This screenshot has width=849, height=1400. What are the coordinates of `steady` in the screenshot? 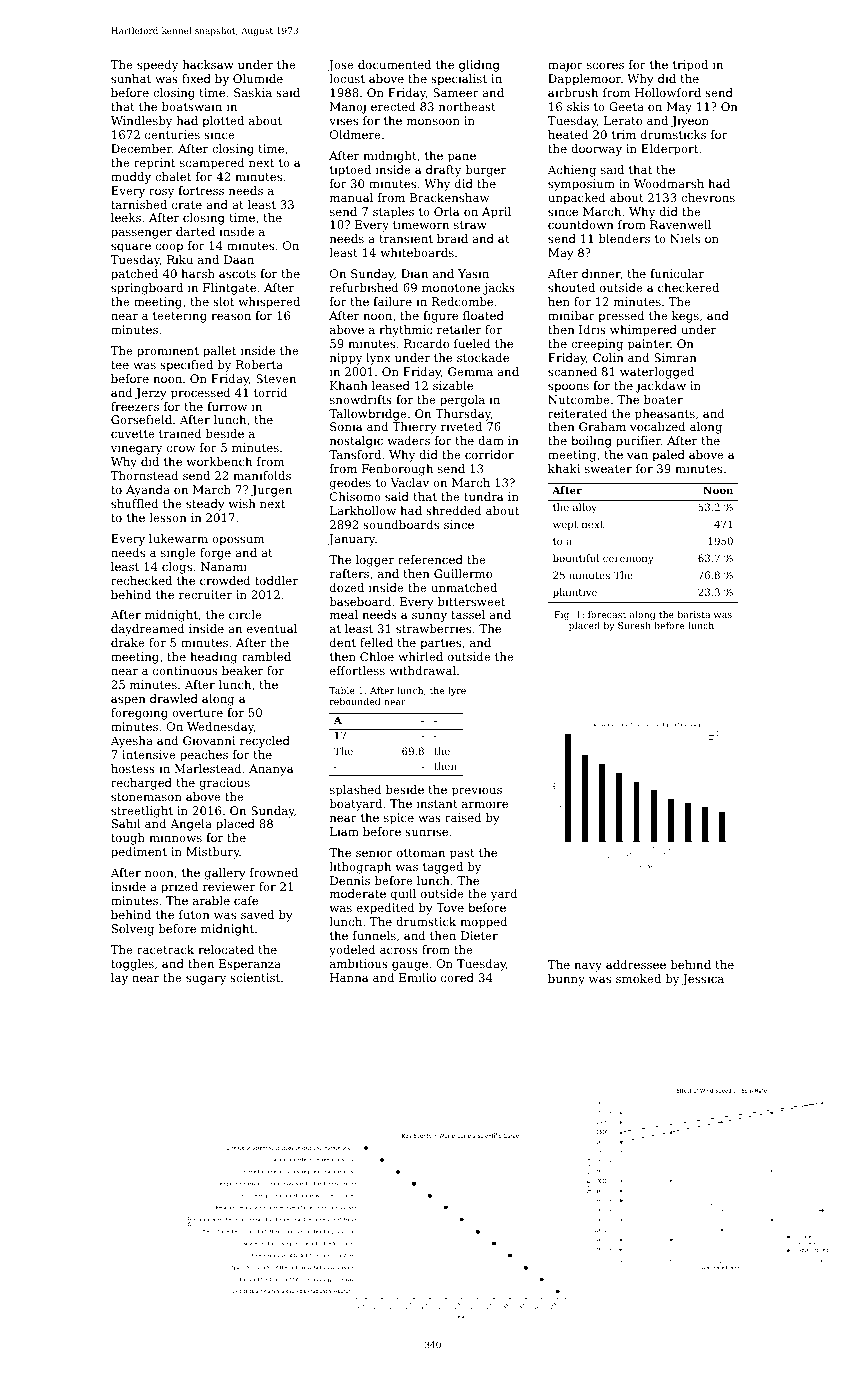 It's located at (205, 505).
